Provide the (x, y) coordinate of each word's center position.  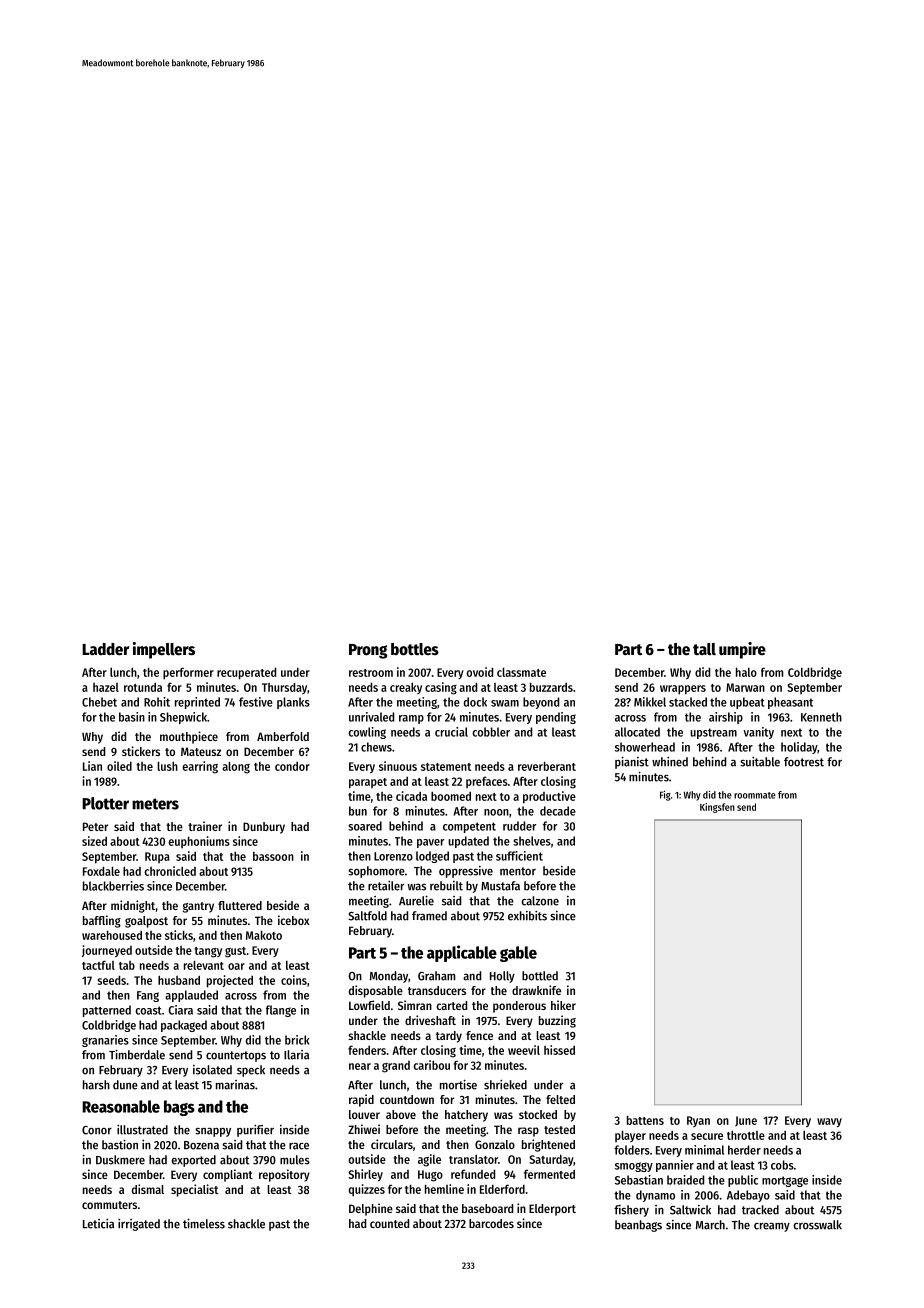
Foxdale (101, 871)
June (746, 1121)
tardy (449, 1037)
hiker (563, 1005)
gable (518, 954)
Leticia (98, 1223)
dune (125, 1085)
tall (704, 649)
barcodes (491, 1223)
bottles (415, 649)
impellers (164, 650)
